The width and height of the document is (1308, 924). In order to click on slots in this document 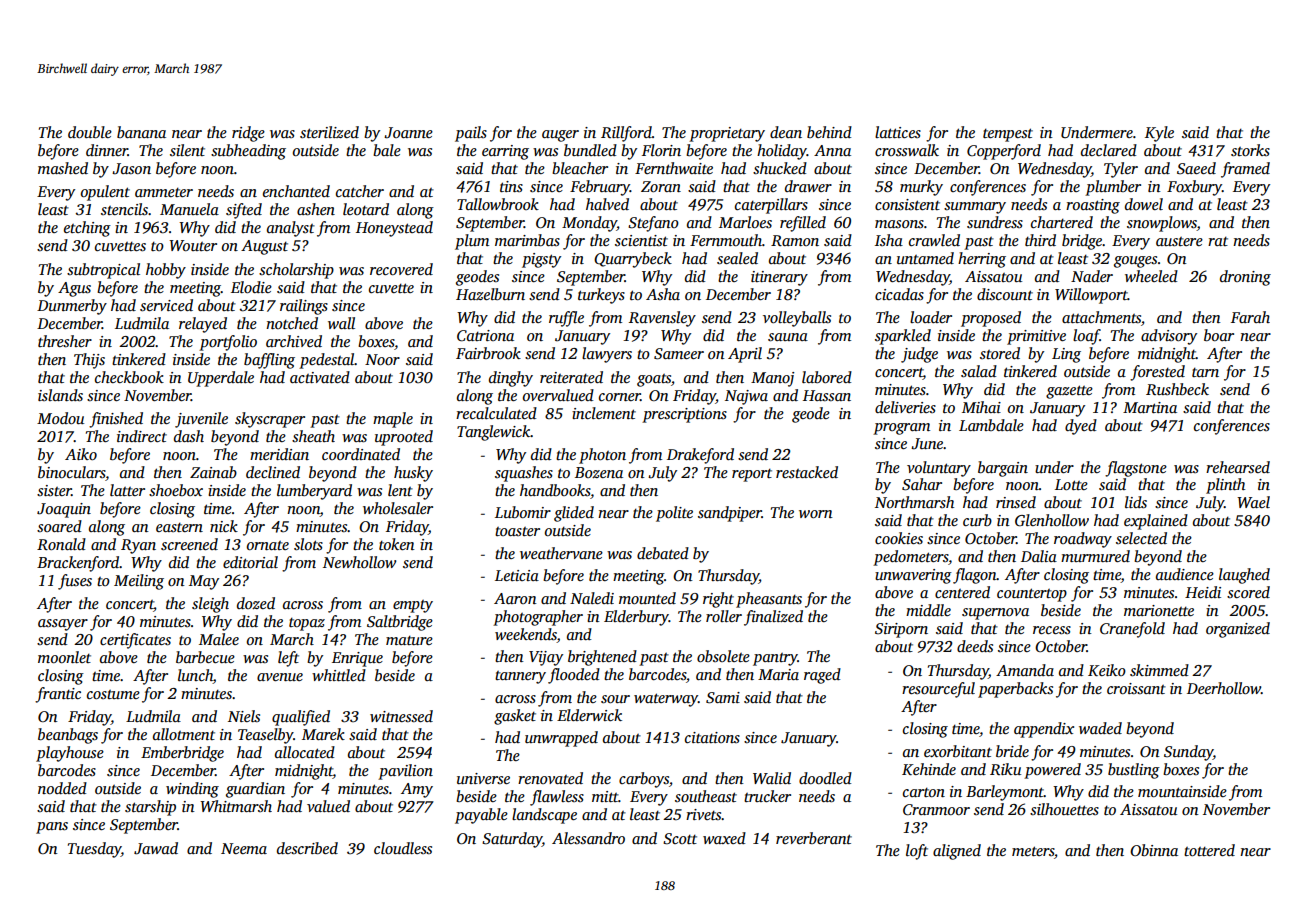, I will do `click(308, 544)`.
